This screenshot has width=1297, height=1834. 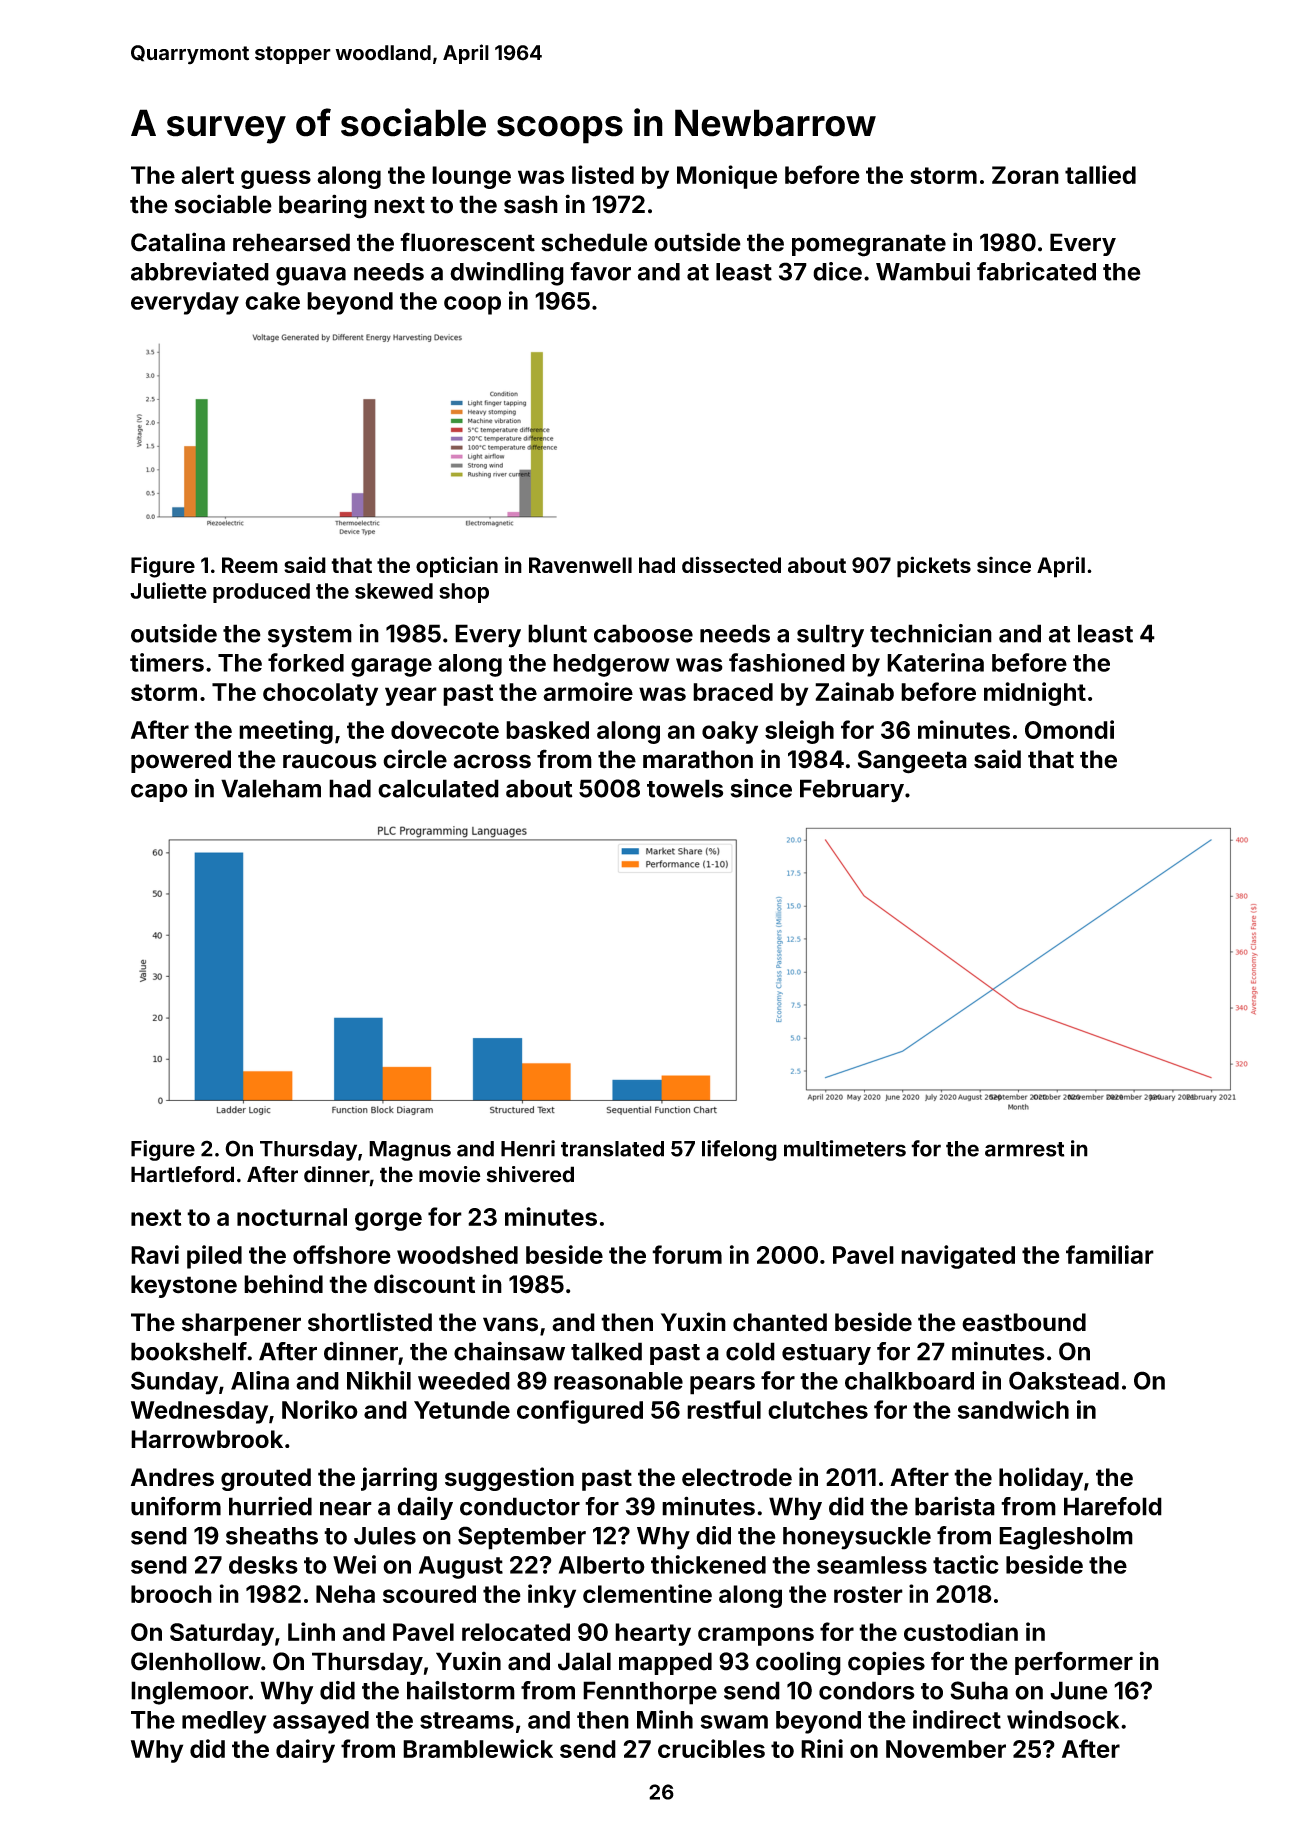 What do you see at coordinates (957, 1719) in the screenshot?
I see `indirect` at bounding box center [957, 1719].
